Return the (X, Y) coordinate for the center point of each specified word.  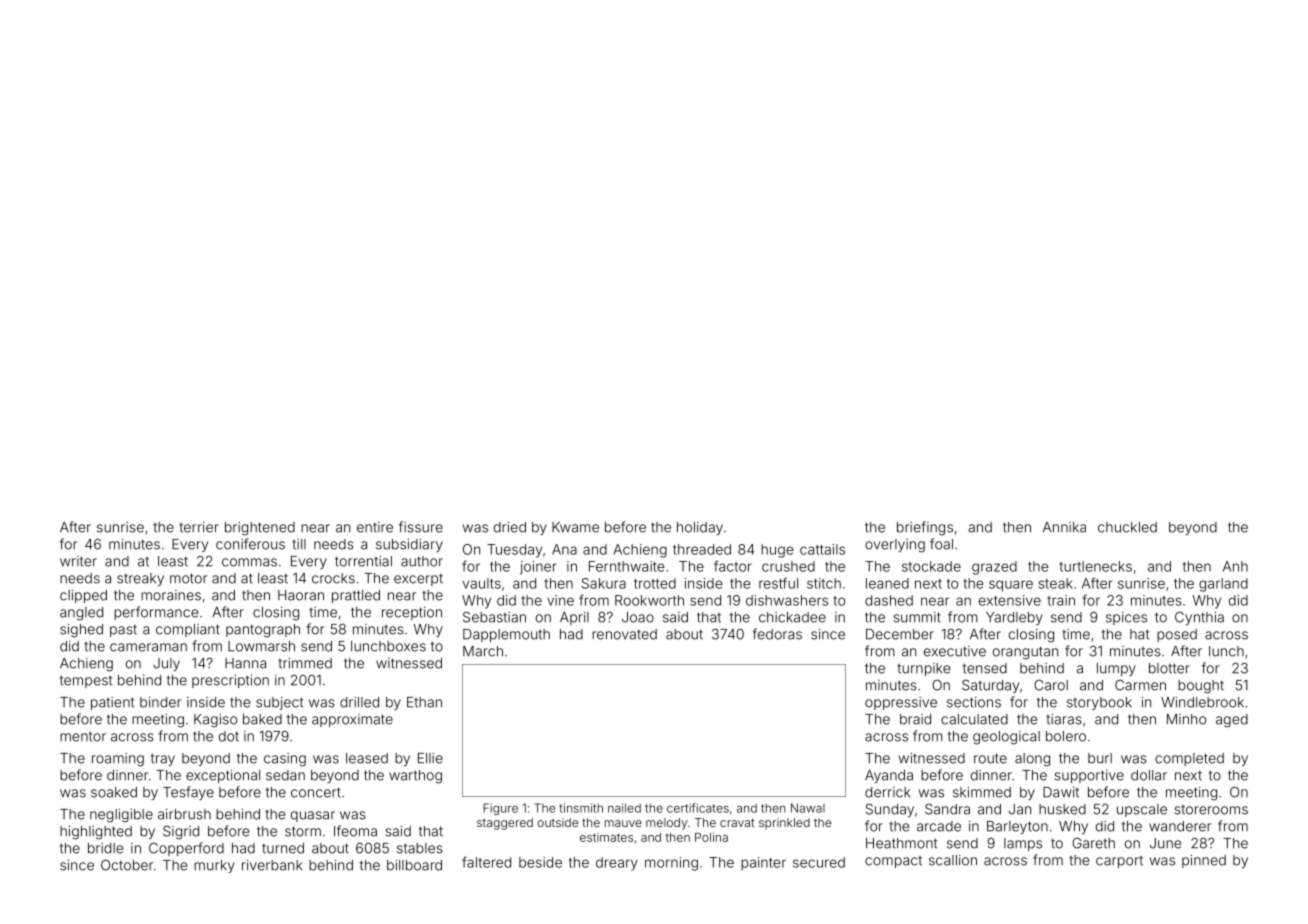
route (990, 758)
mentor (83, 736)
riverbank (272, 865)
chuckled (1127, 527)
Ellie (430, 758)
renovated (624, 634)
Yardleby (1014, 618)
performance (156, 613)
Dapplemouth (506, 635)
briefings (925, 528)
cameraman (148, 647)
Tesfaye (188, 793)
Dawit (1061, 792)
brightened (260, 529)
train (1061, 600)
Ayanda (889, 776)
